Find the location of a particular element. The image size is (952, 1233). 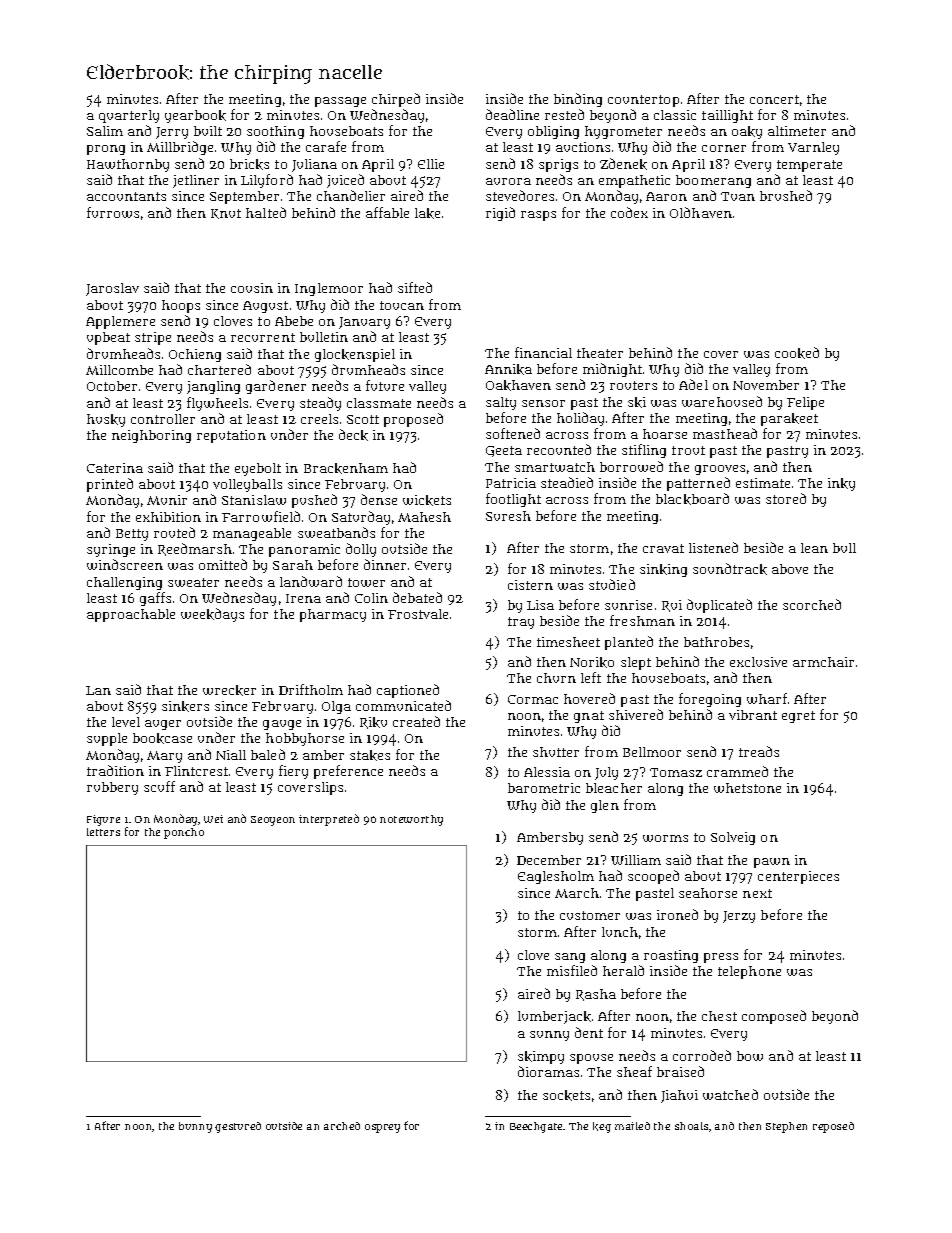

egret is located at coordinates (798, 717).
